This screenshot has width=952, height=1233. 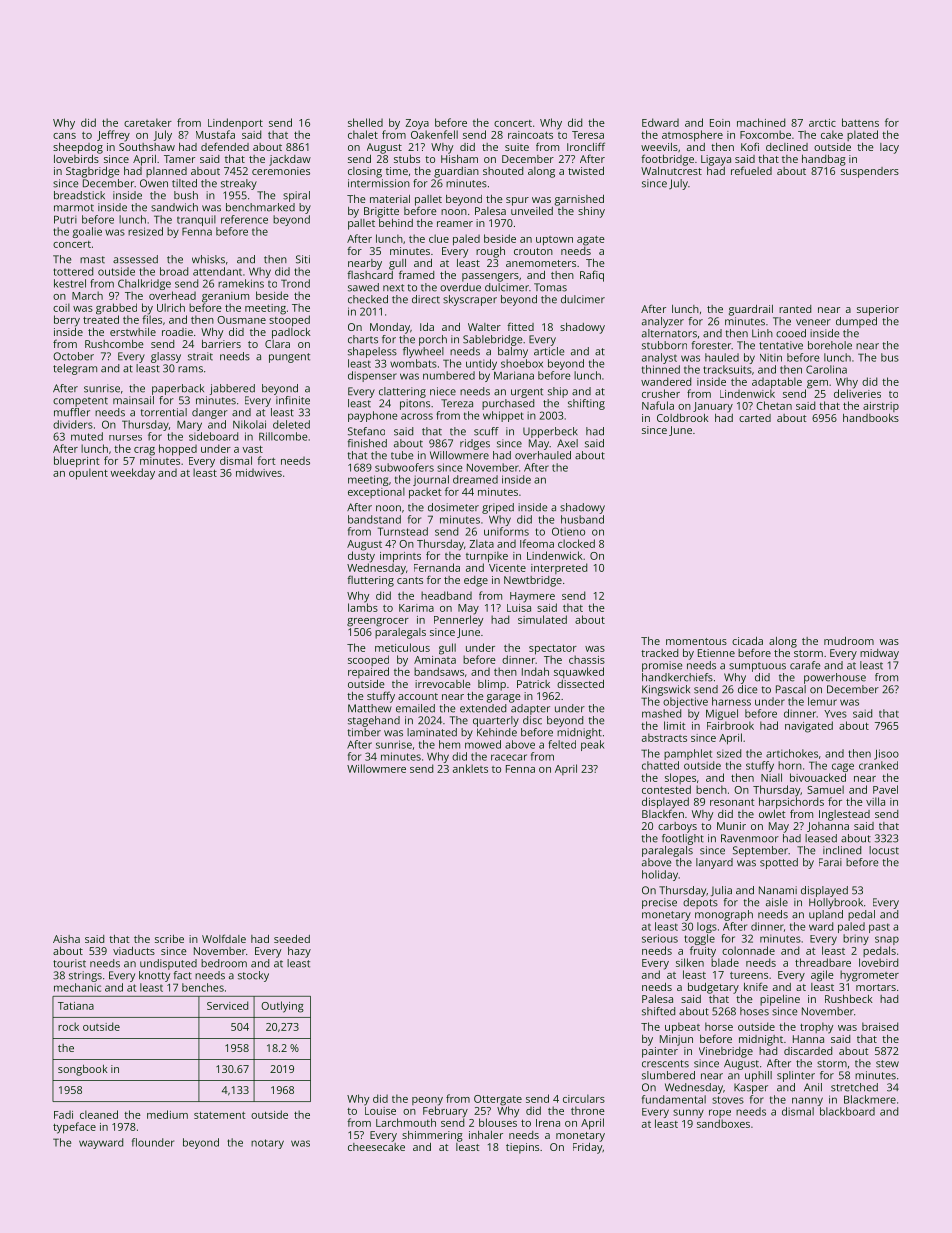 I want to click on shifting, so click(x=586, y=404).
